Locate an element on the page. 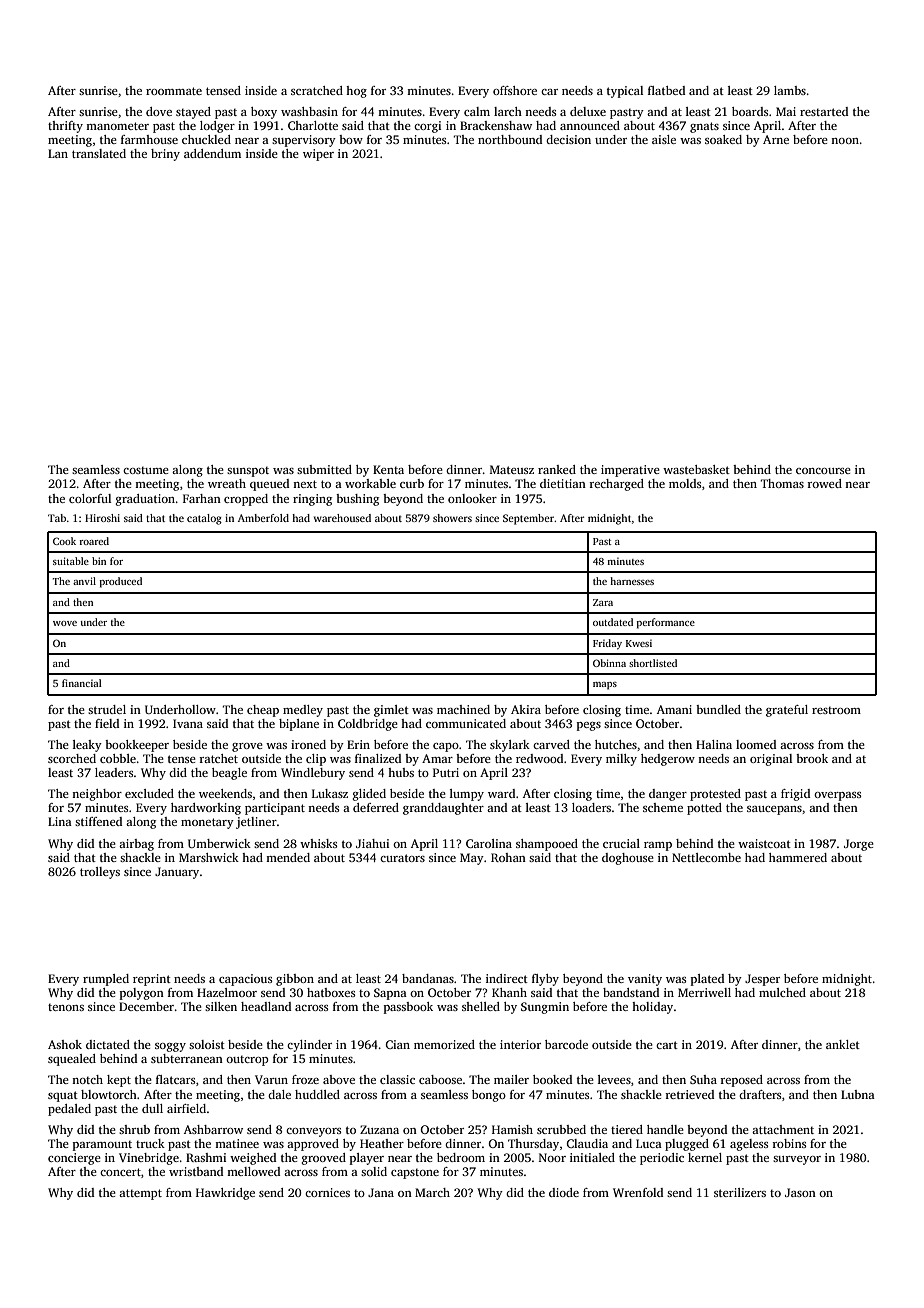  gimlet is located at coordinates (391, 711).
